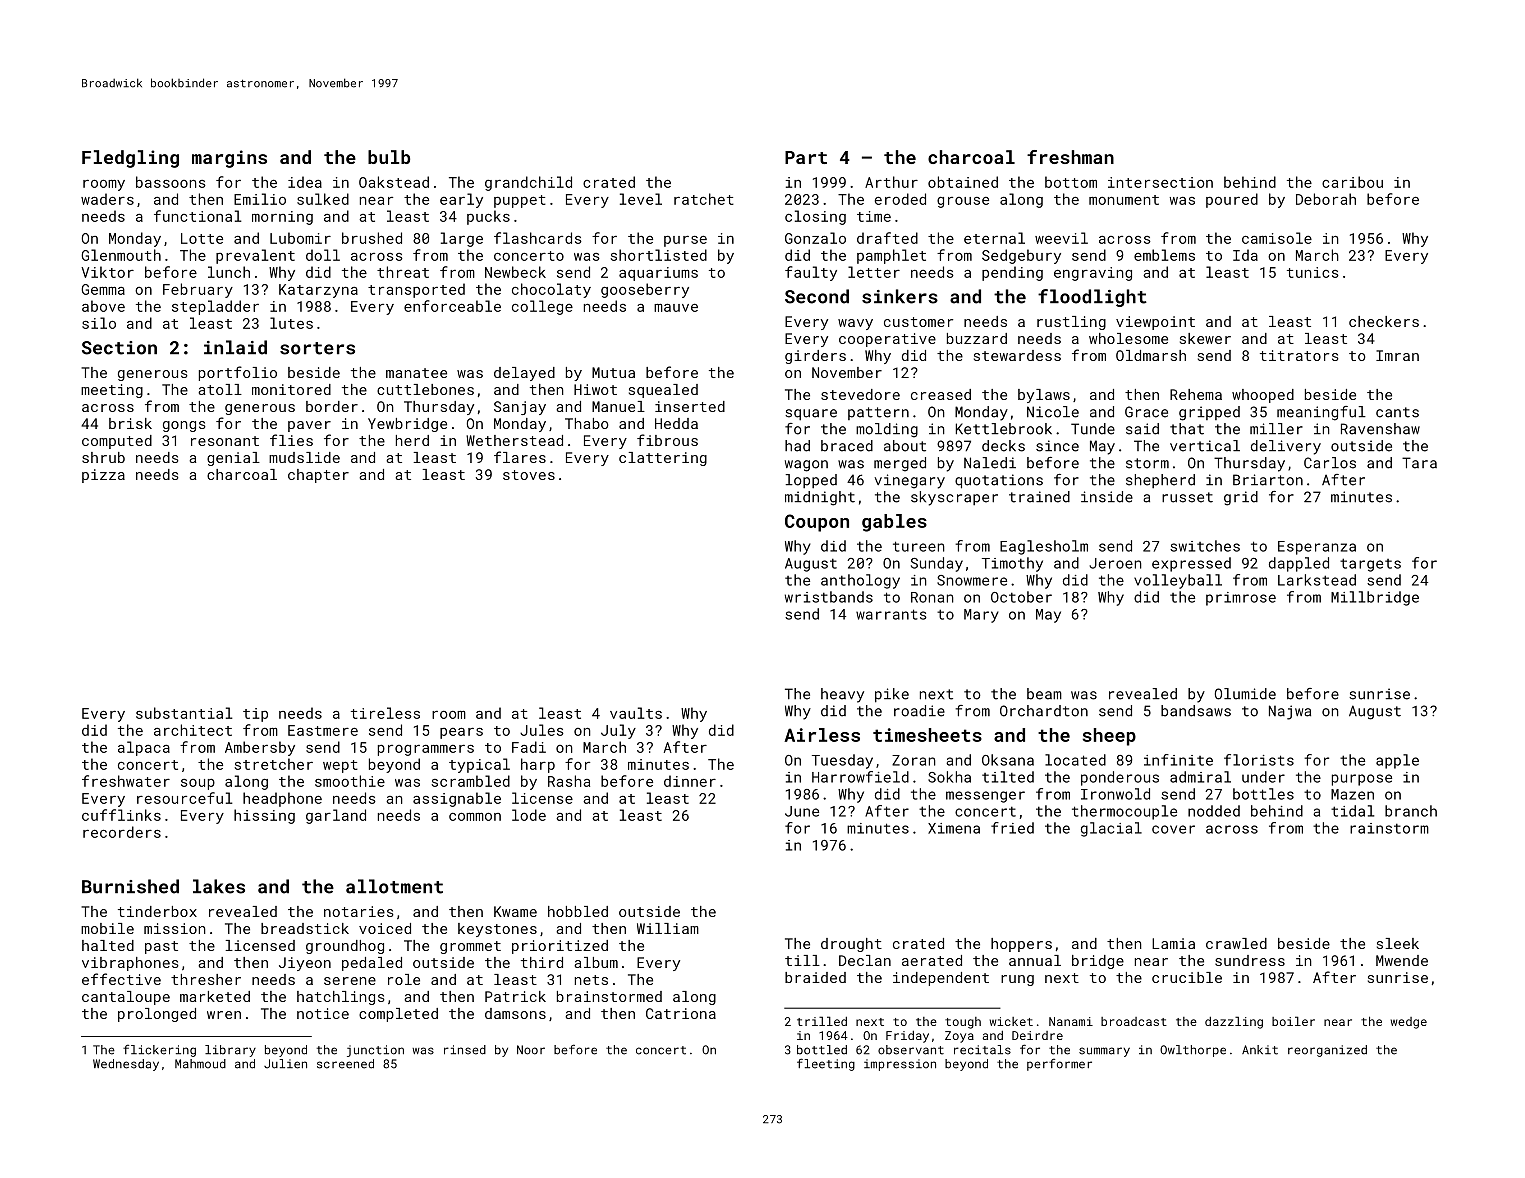 Image resolution: width=1525 pixels, height=1178 pixels. Describe the element at coordinates (385, 713) in the page. I see `tireless` at that location.
